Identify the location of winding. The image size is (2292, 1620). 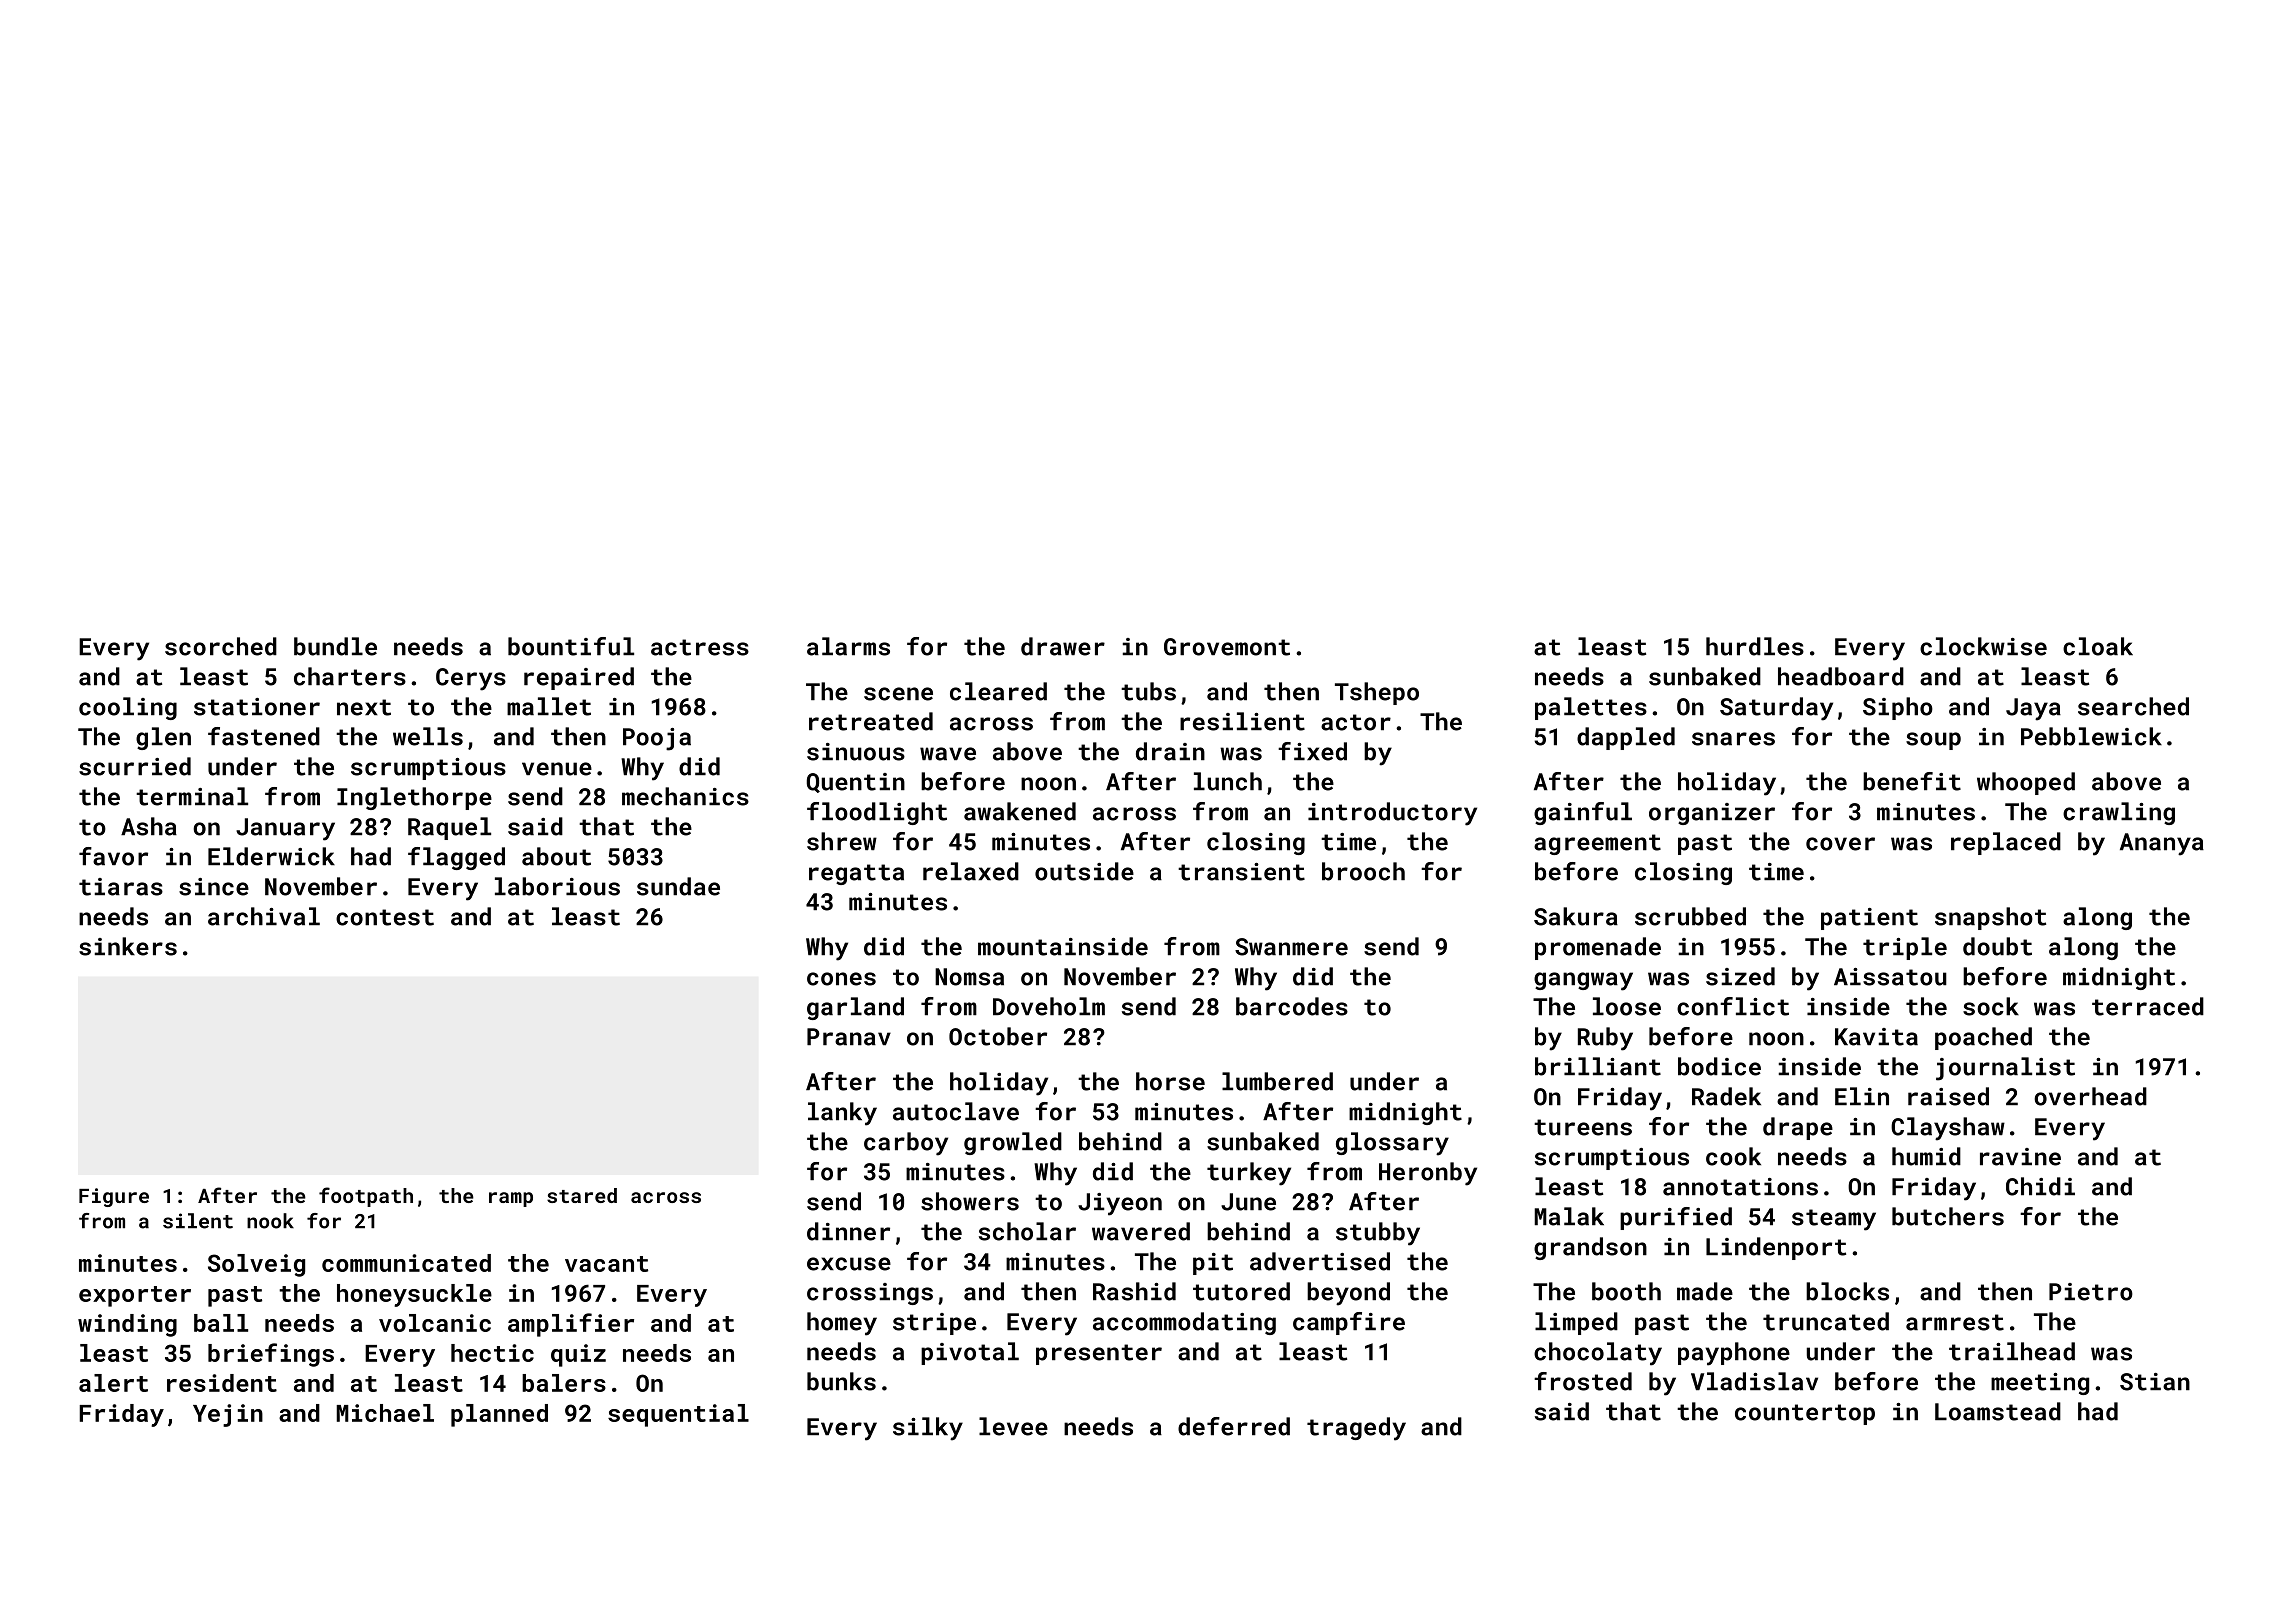
(127, 1325).
